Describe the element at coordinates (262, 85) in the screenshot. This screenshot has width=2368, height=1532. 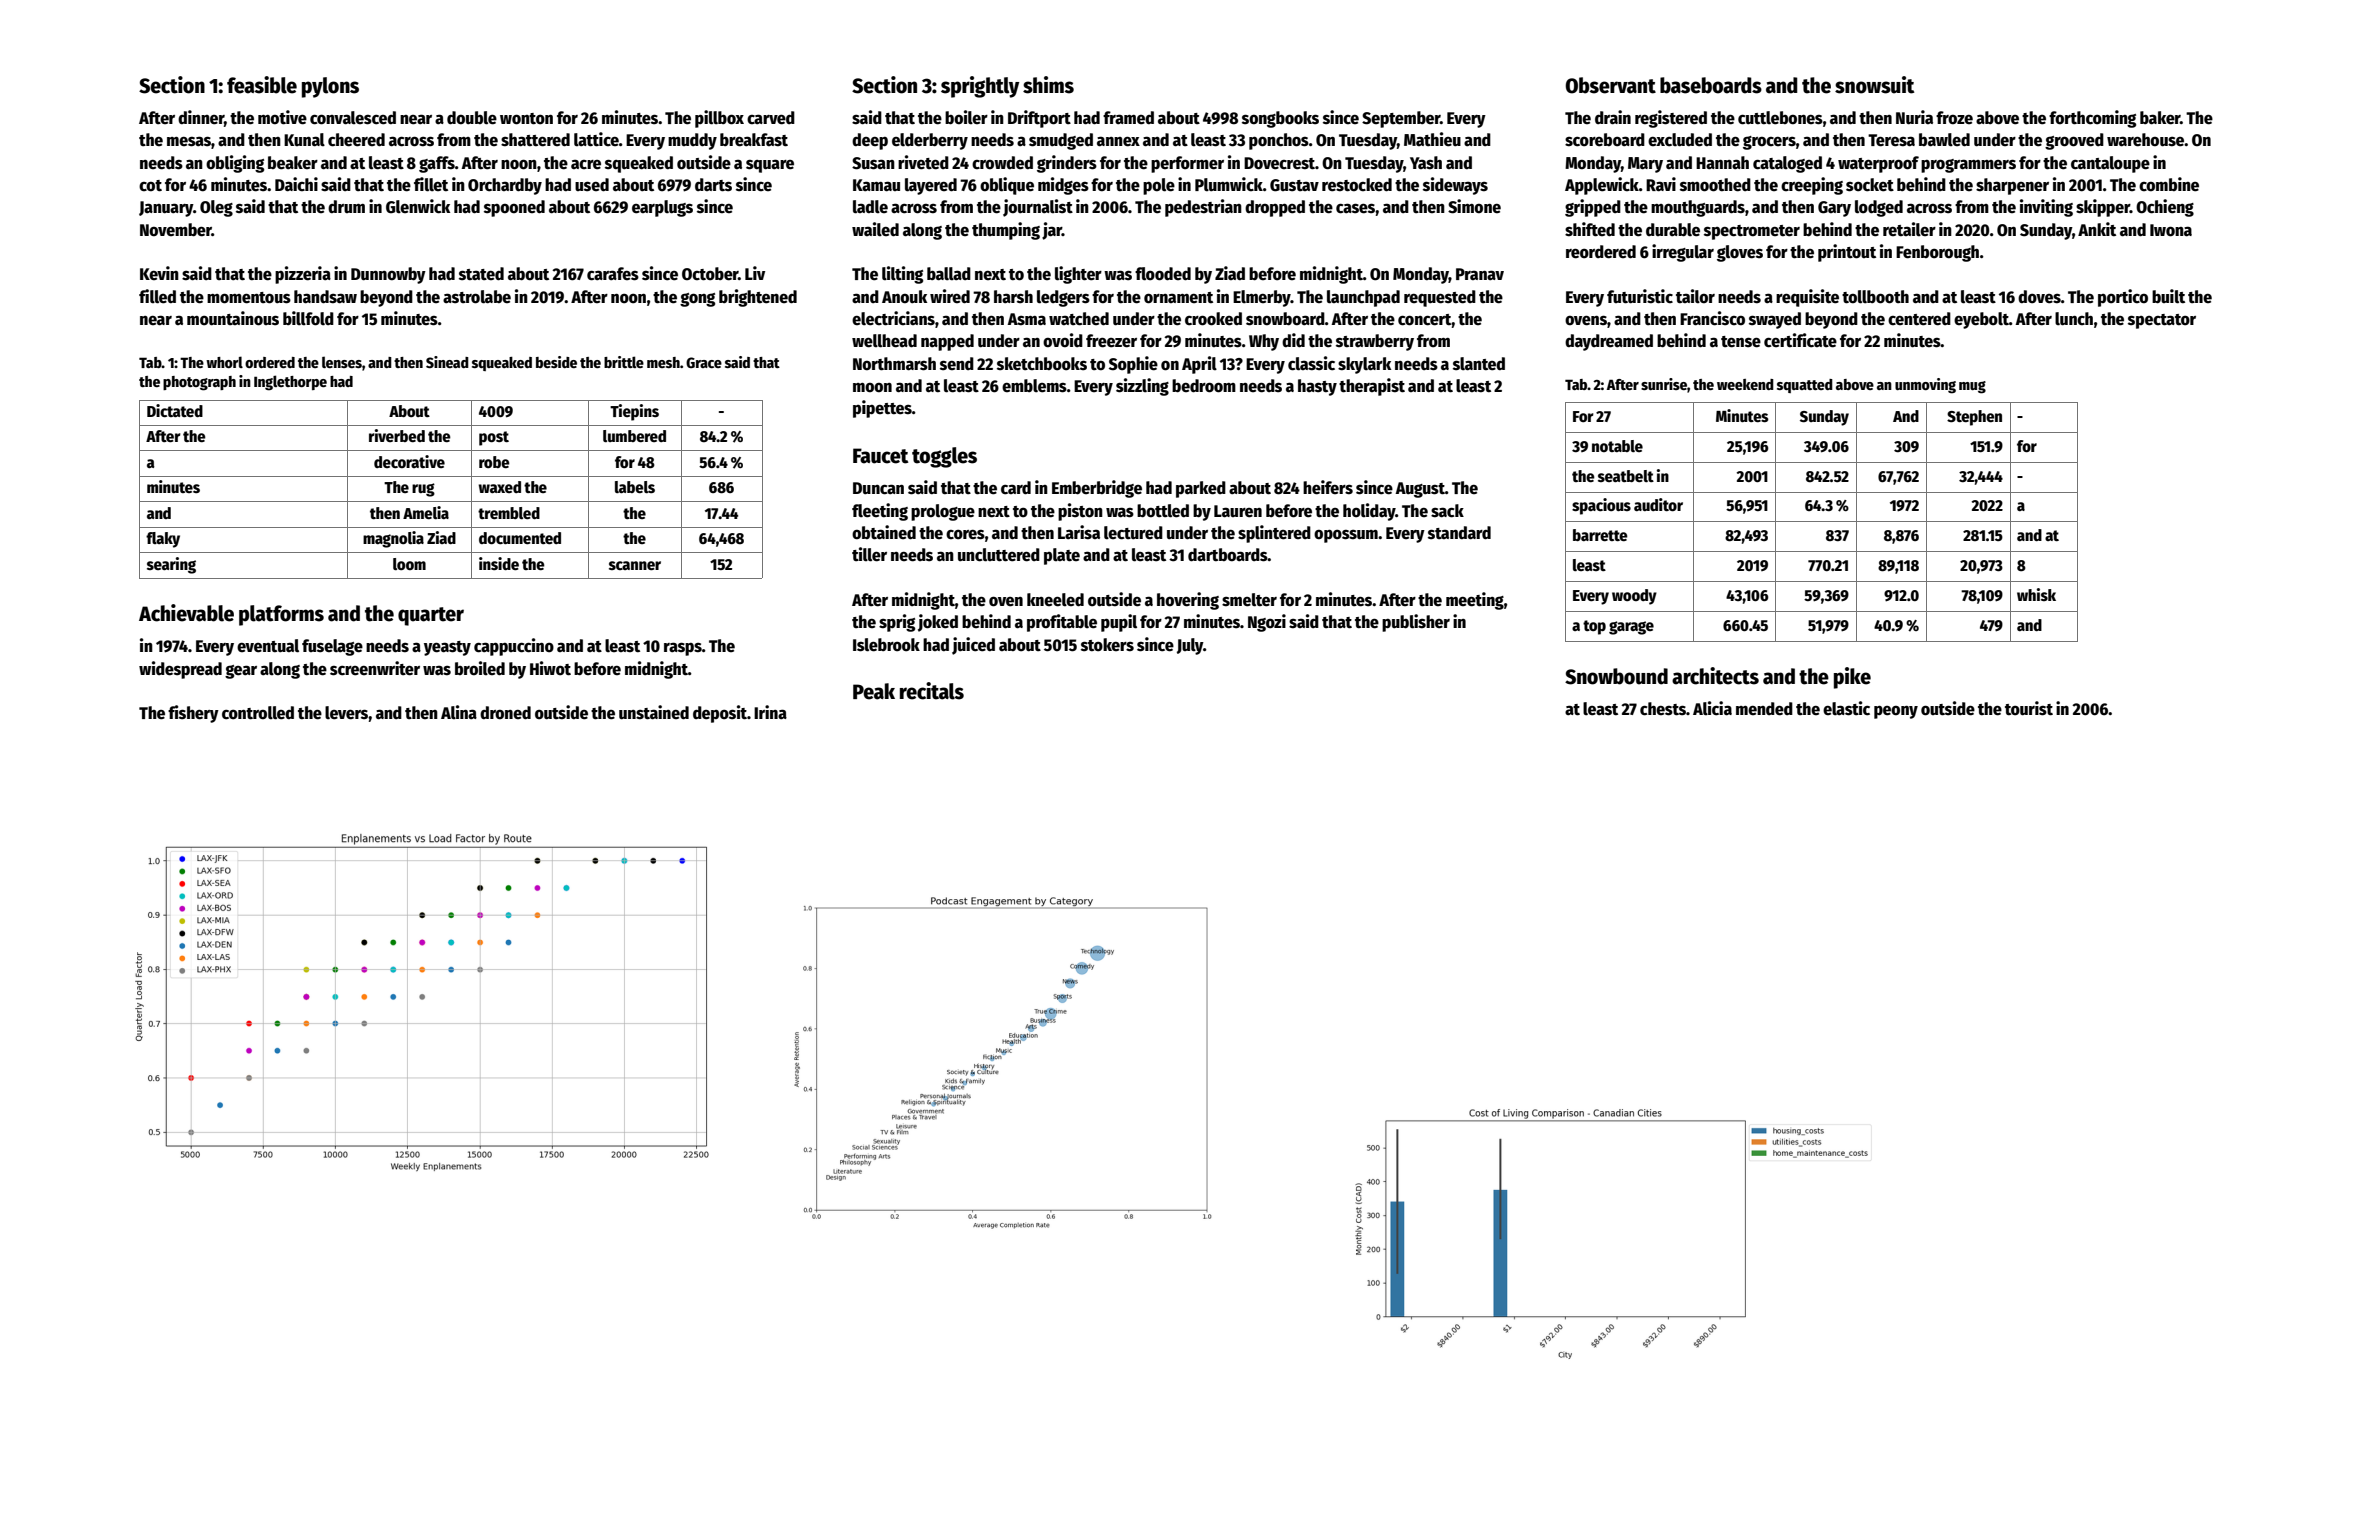
I see `feasible` at that location.
